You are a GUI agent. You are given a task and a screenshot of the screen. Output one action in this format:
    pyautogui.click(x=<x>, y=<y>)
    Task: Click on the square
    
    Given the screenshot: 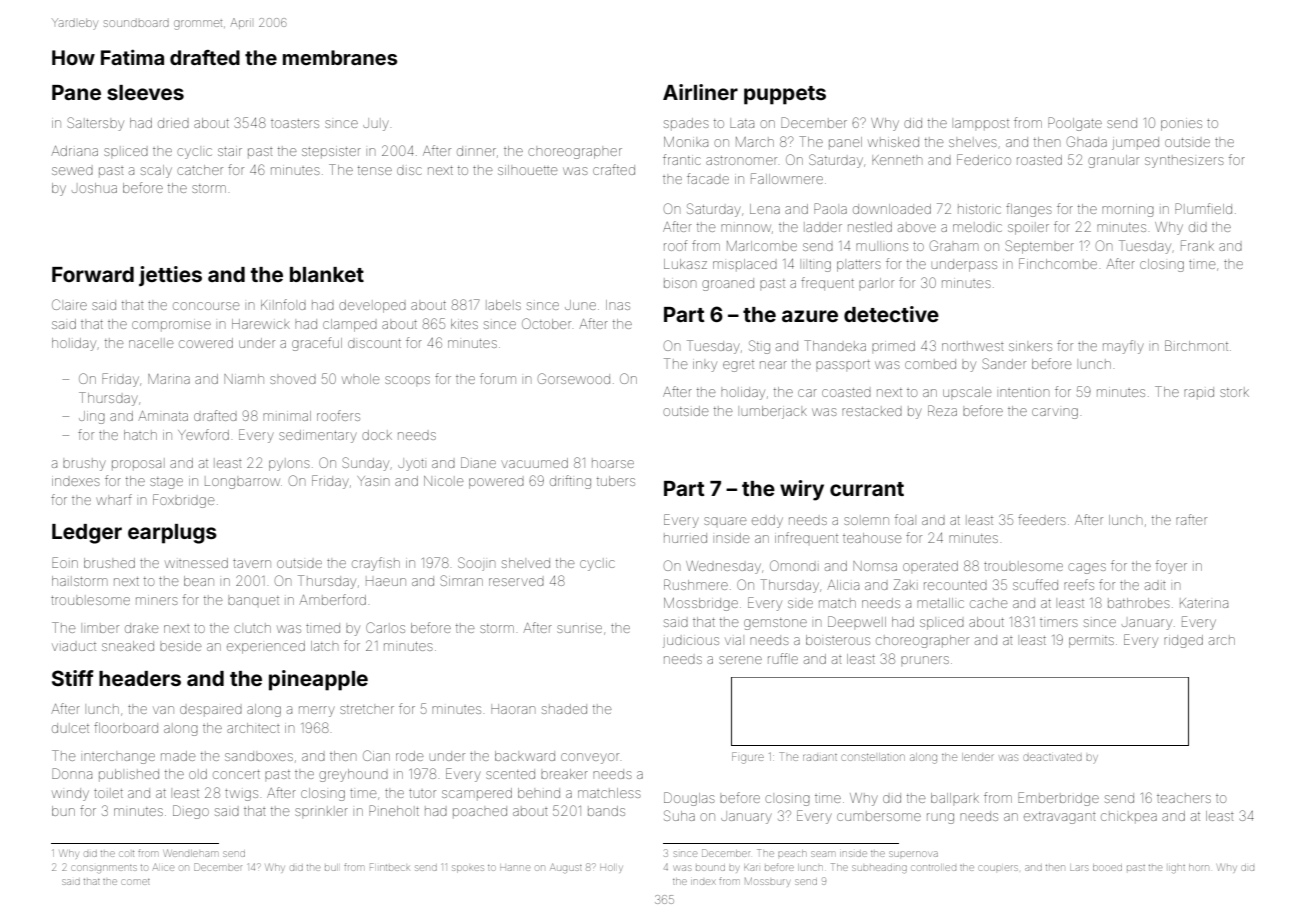 What is the action you would take?
    pyautogui.click(x=725, y=521)
